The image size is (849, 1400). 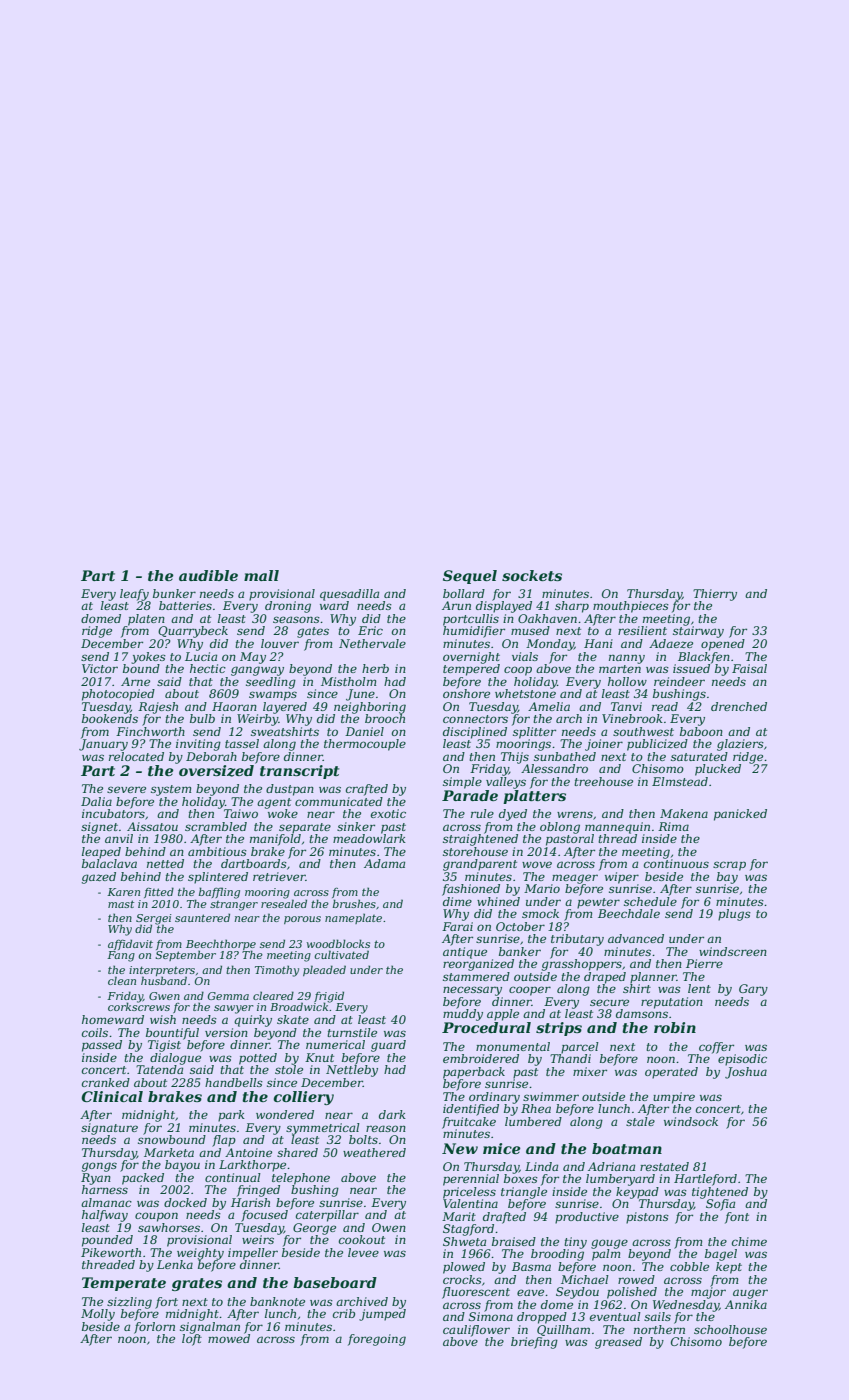 I want to click on stairway, so click(x=698, y=632).
